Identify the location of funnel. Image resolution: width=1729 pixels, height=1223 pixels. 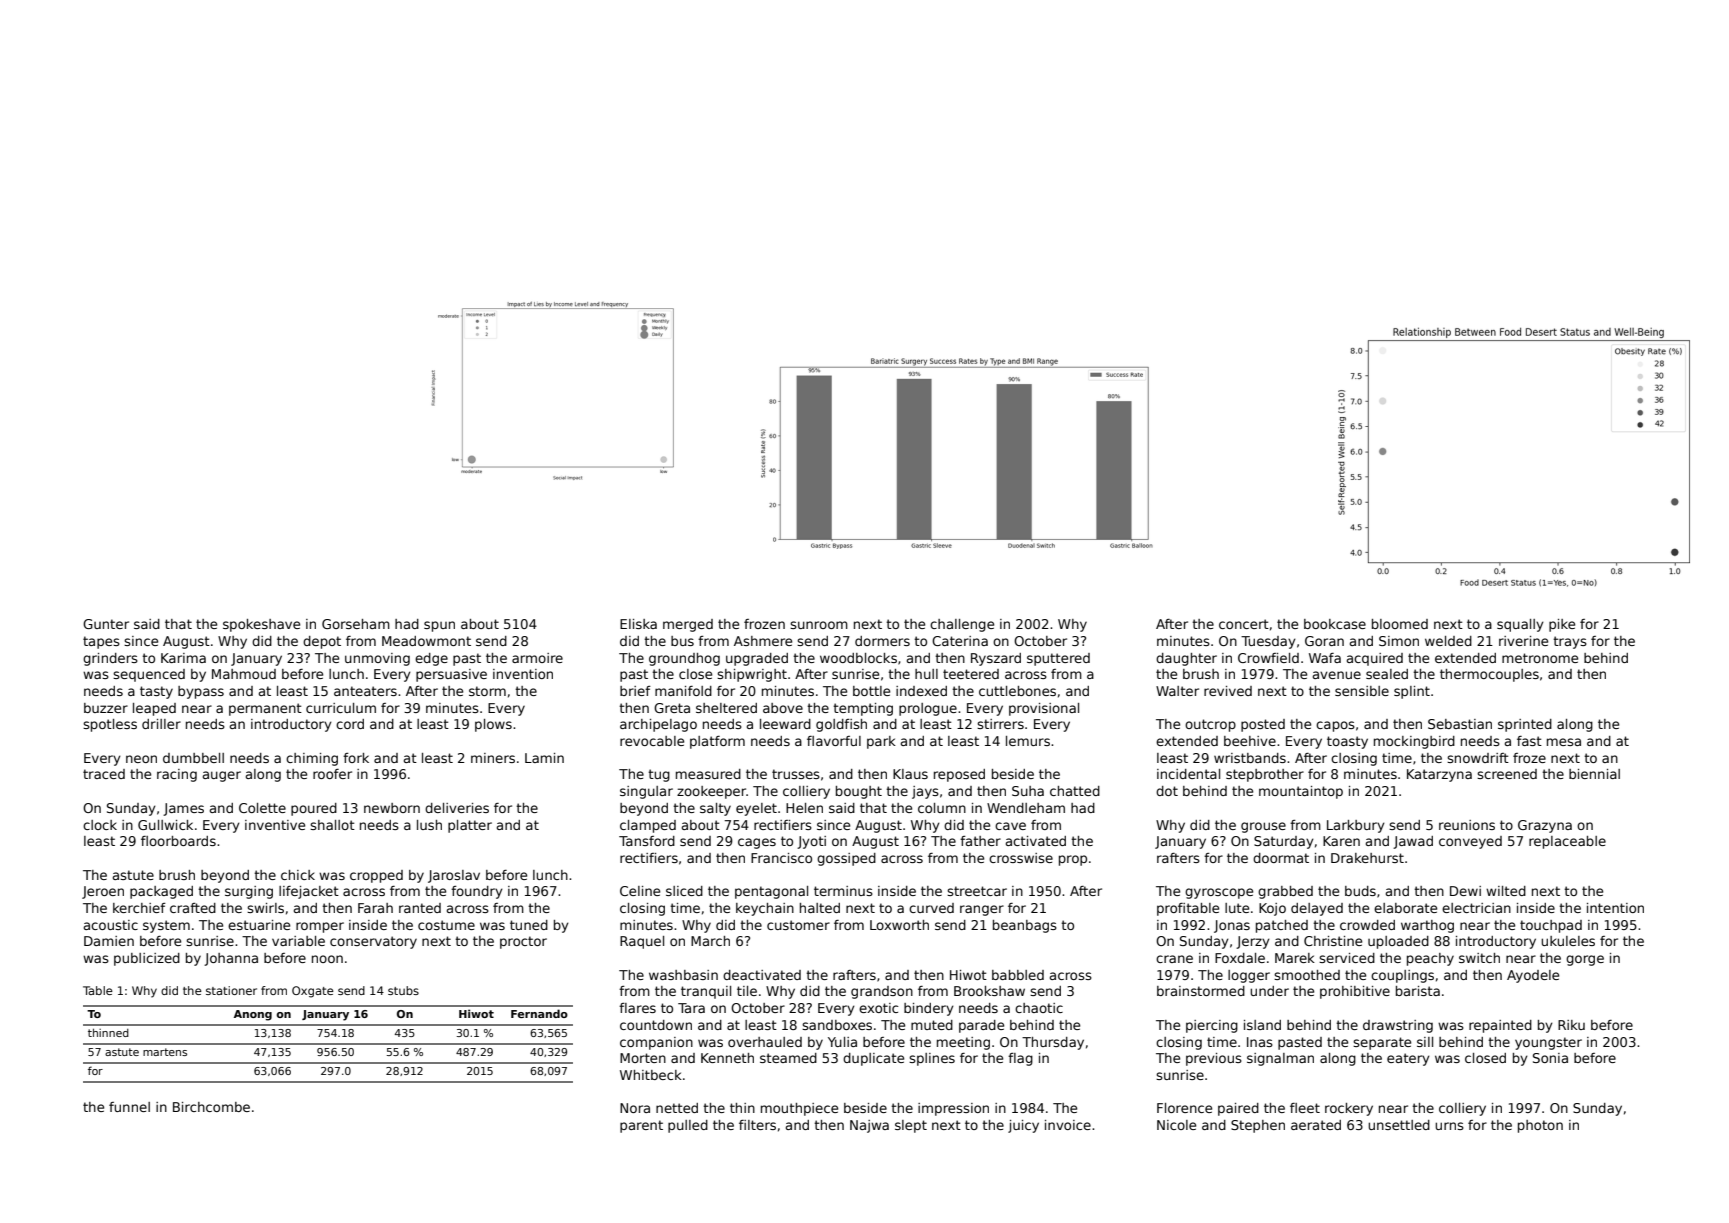
(129, 1107).
